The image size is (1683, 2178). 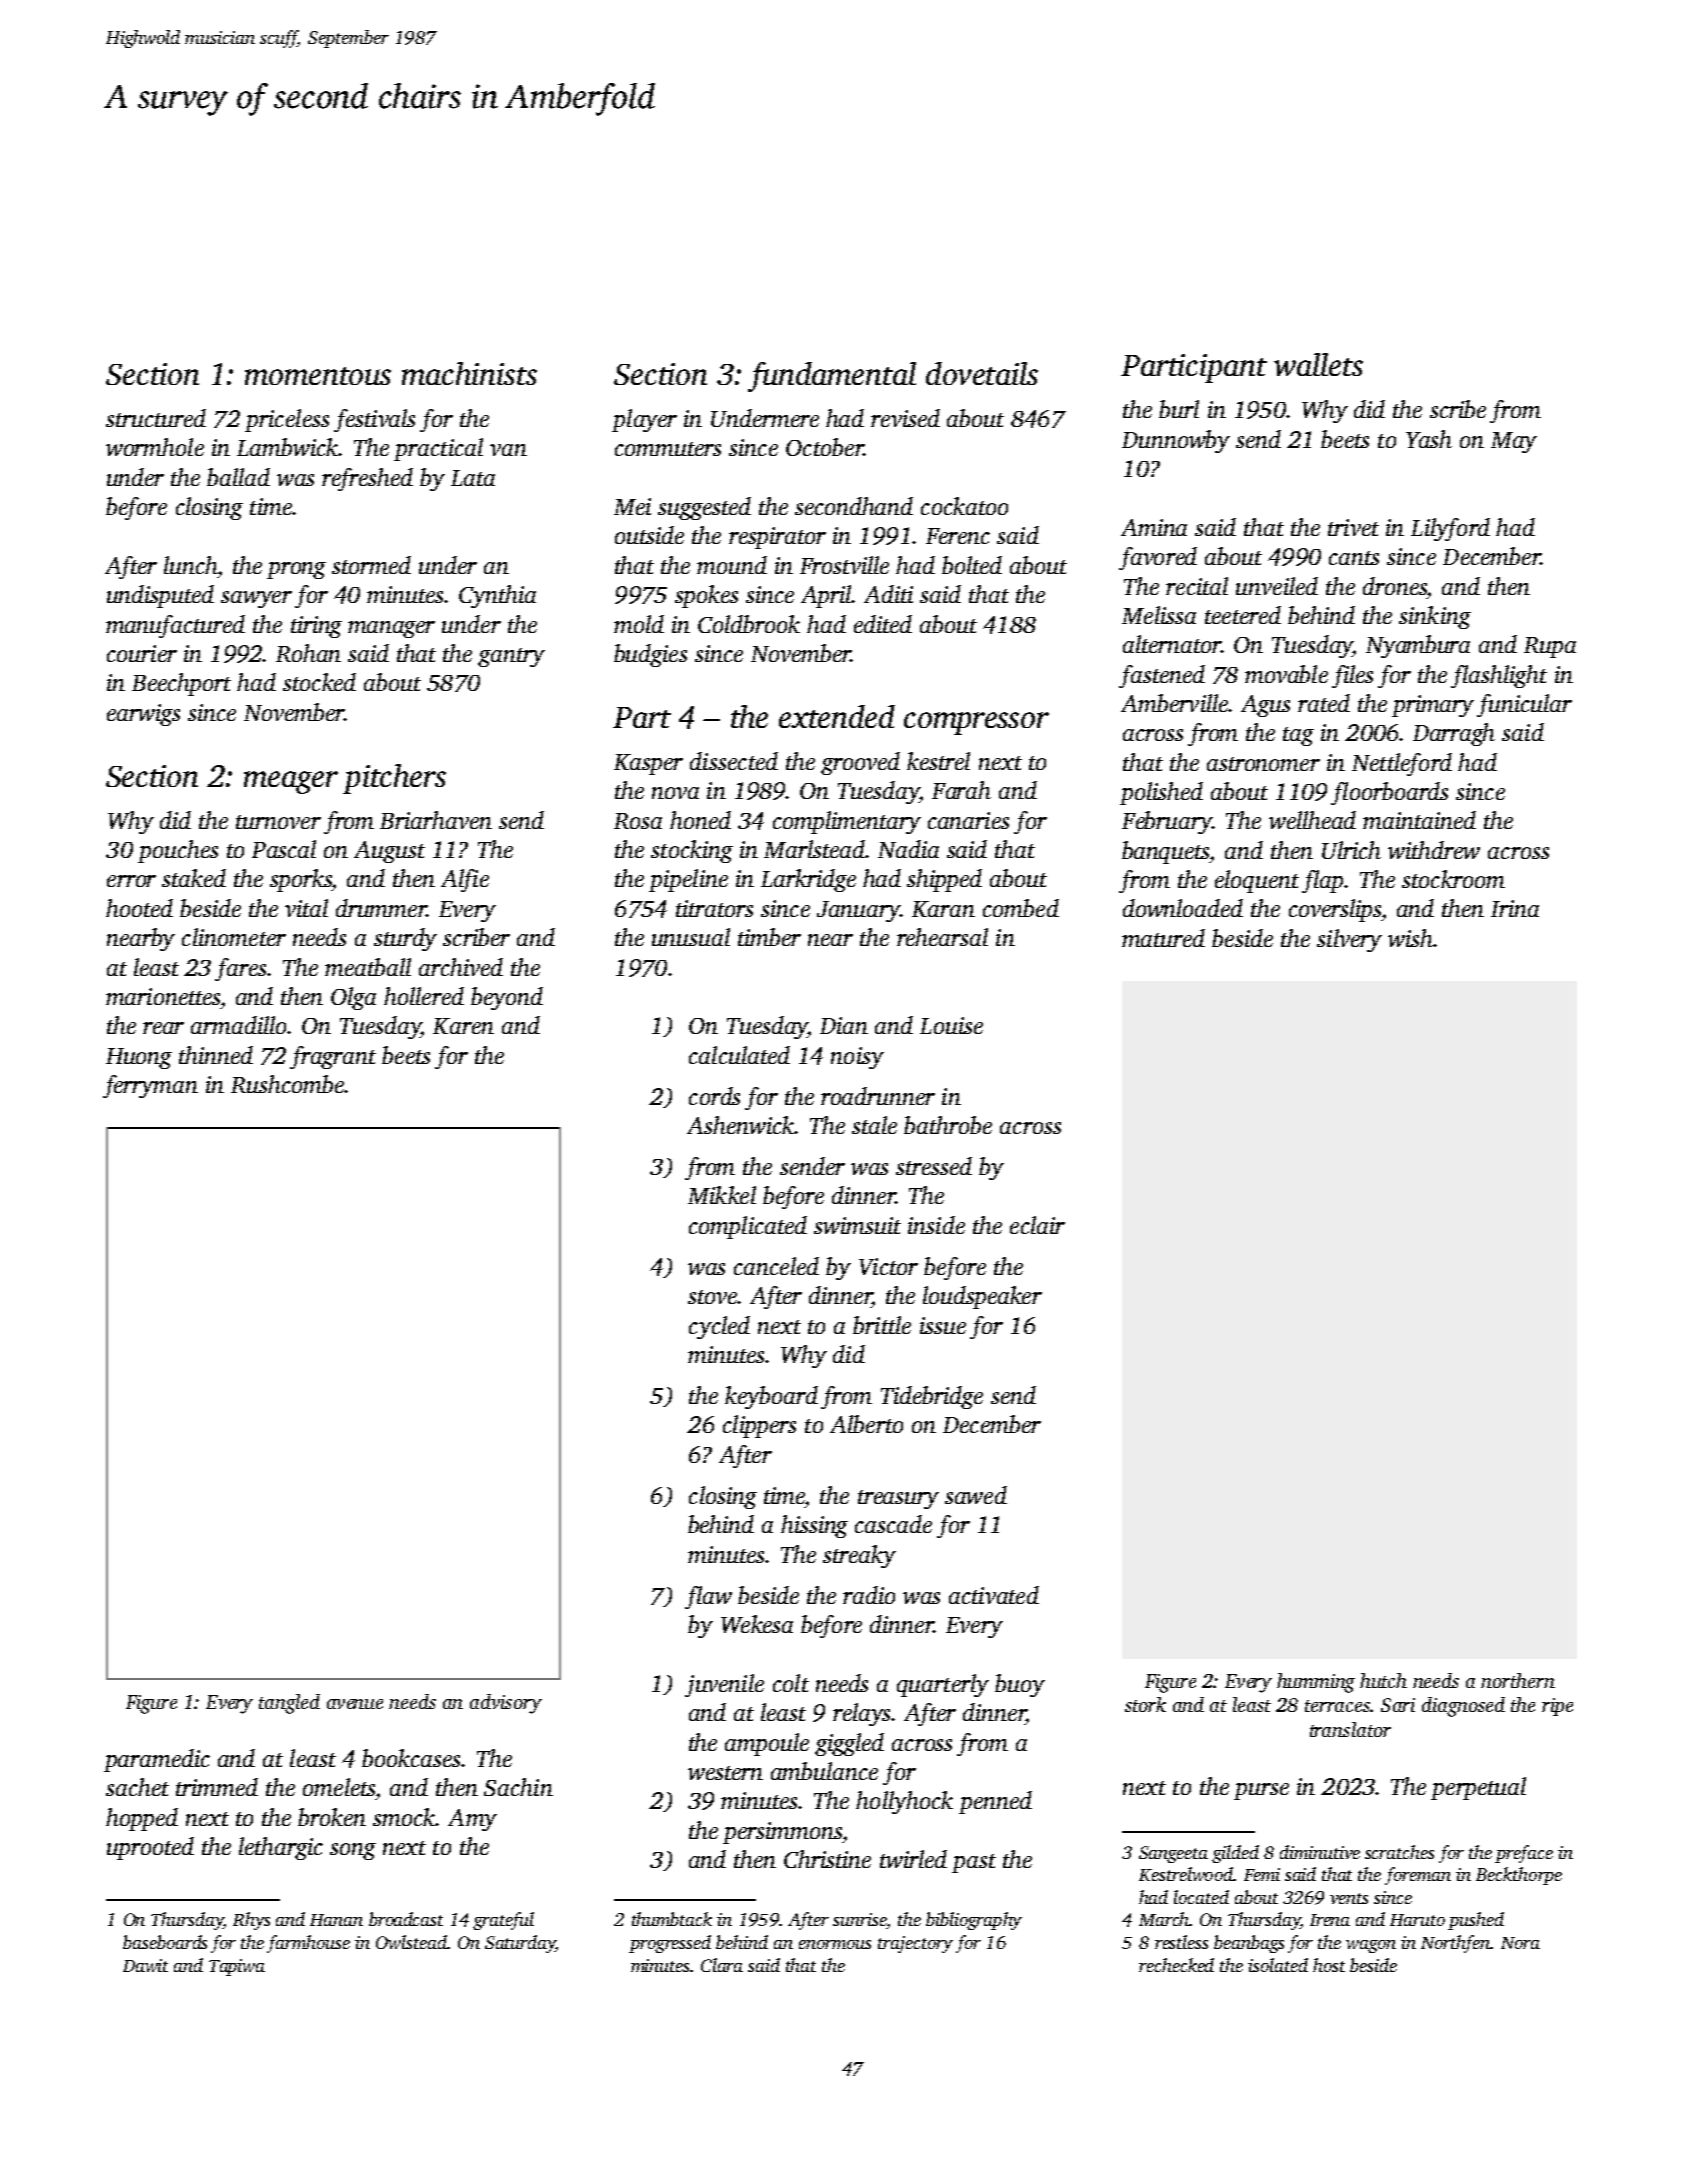 I want to click on cockatoo, so click(x=964, y=506).
